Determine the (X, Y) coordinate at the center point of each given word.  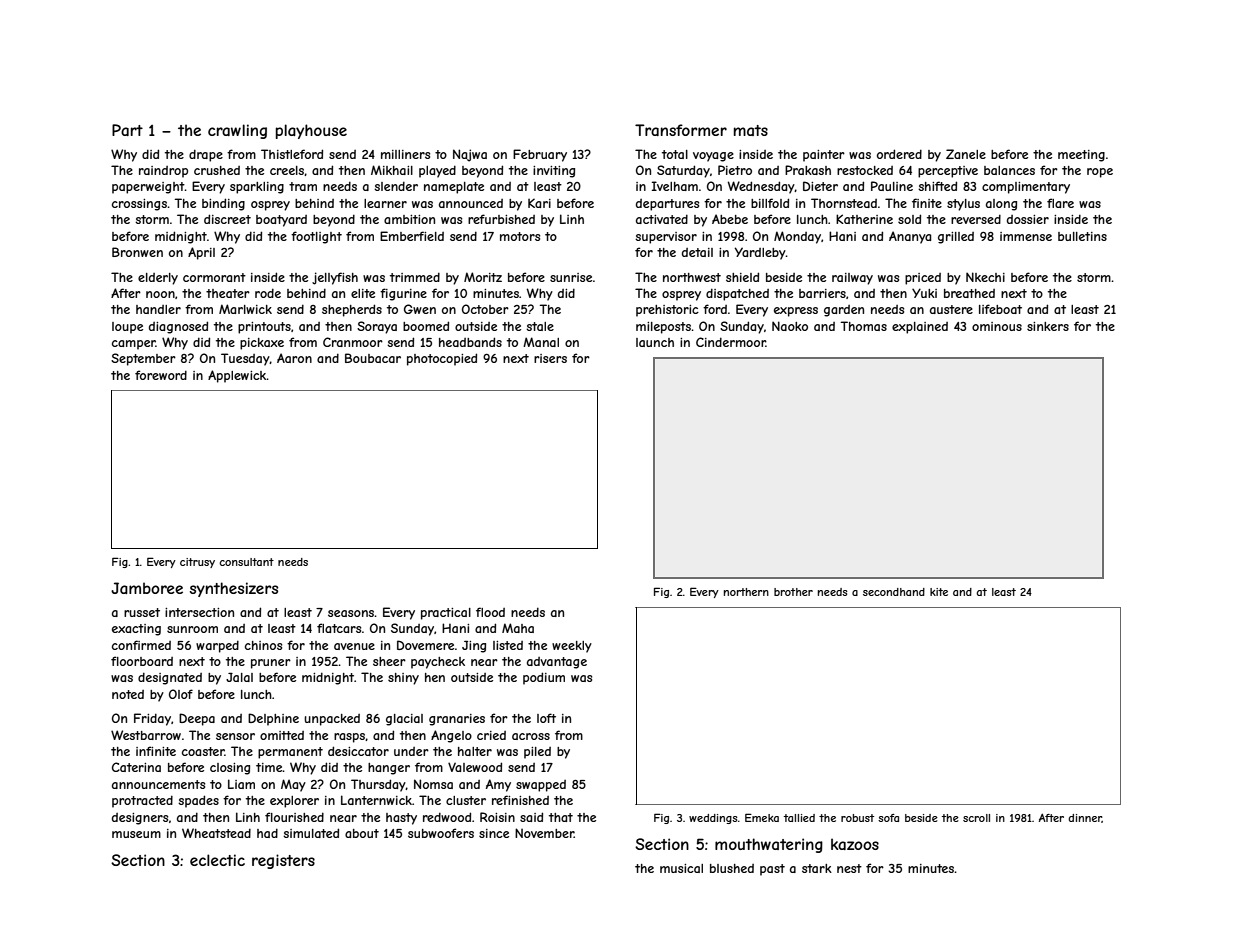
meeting (1081, 156)
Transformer (681, 130)
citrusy (197, 563)
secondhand (894, 592)
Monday (797, 237)
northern (746, 592)
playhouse (311, 131)
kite (939, 592)
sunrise (571, 277)
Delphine (273, 719)
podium (544, 678)
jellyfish (335, 278)
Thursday (378, 785)
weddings (713, 819)
